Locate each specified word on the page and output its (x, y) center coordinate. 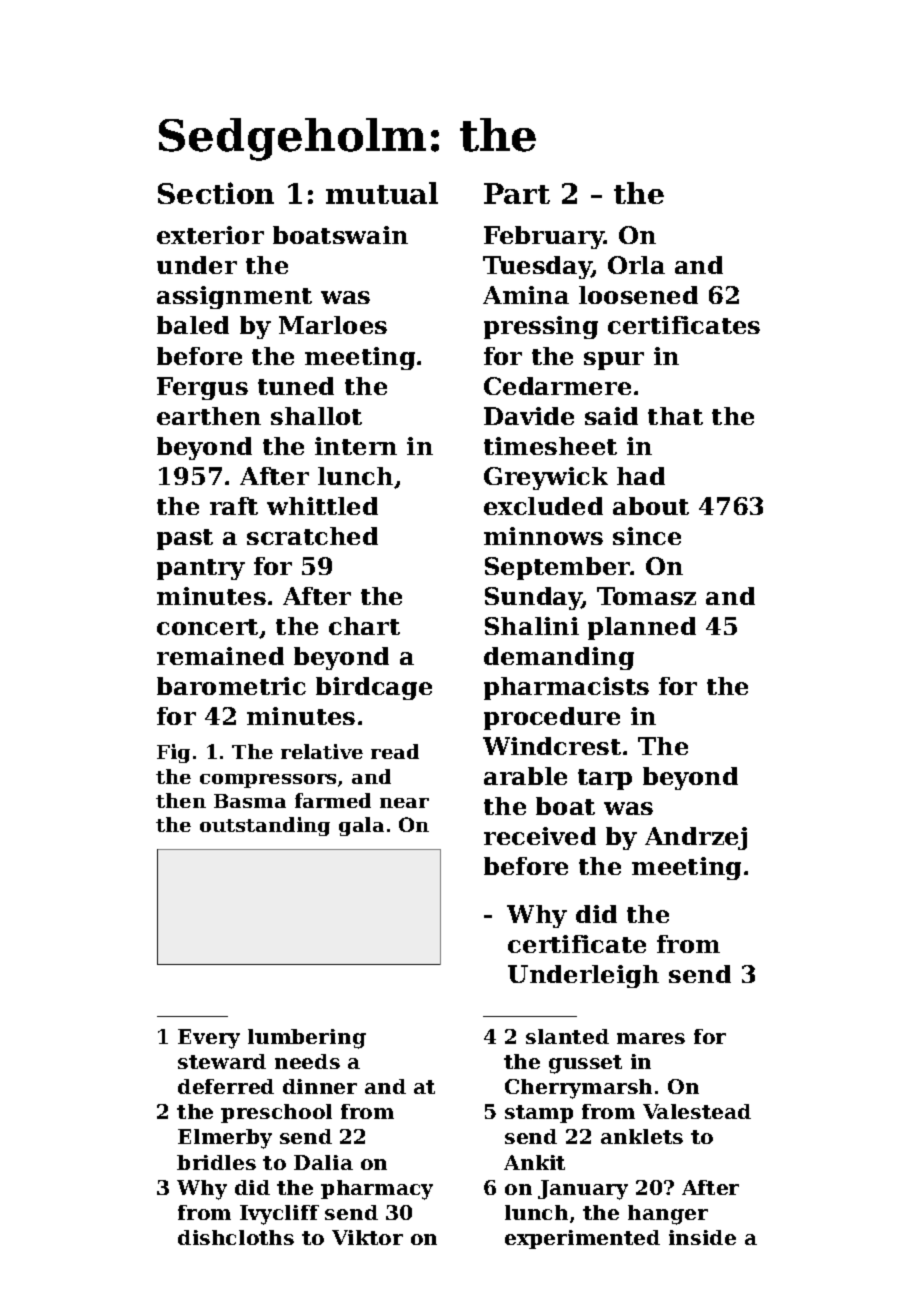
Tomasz (646, 596)
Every (209, 1039)
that (675, 416)
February (544, 237)
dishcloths (236, 1237)
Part (517, 193)
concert (207, 627)
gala (361, 826)
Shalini (532, 626)
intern (356, 446)
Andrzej (696, 838)
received (540, 836)
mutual (382, 193)
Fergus (202, 388)
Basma (250, 801)
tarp (605, 779)
